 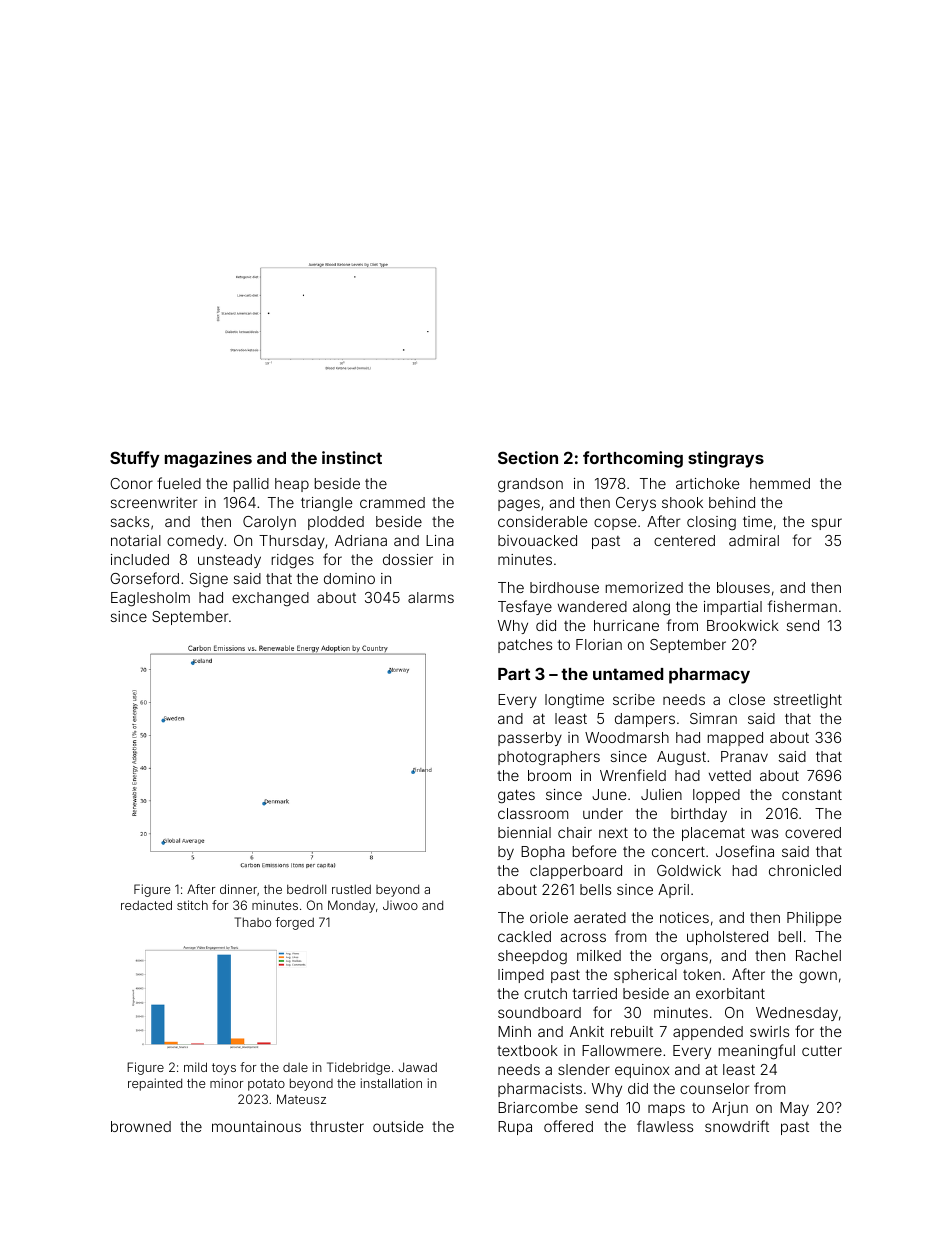 I want to click on snowdrift, so click(x=737, y=1126).
